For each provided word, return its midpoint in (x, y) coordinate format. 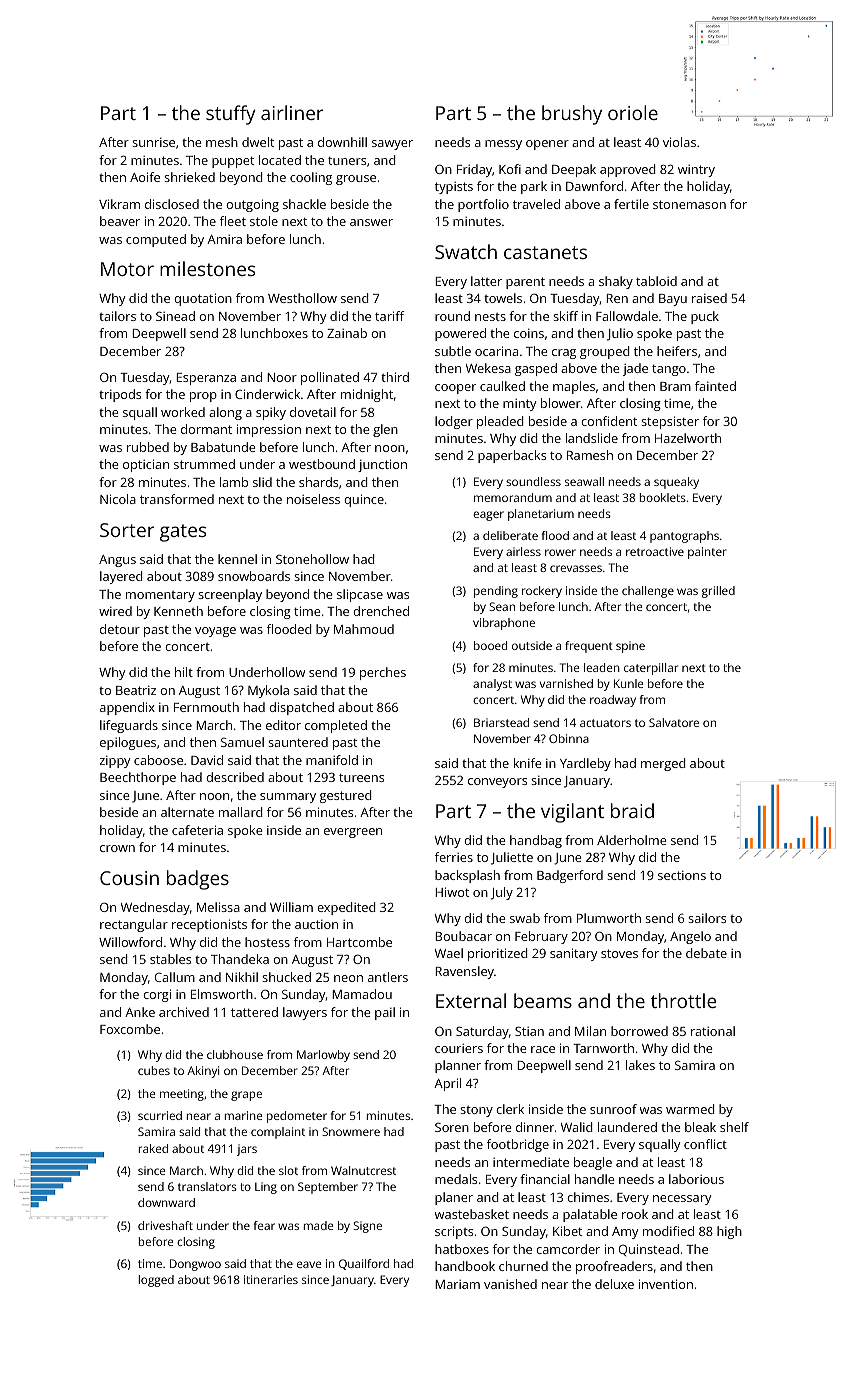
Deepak (574, 170)
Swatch (466, 251)
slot (288, 1170)
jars (247, 1150)
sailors (707, 918)
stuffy (231, 115)
